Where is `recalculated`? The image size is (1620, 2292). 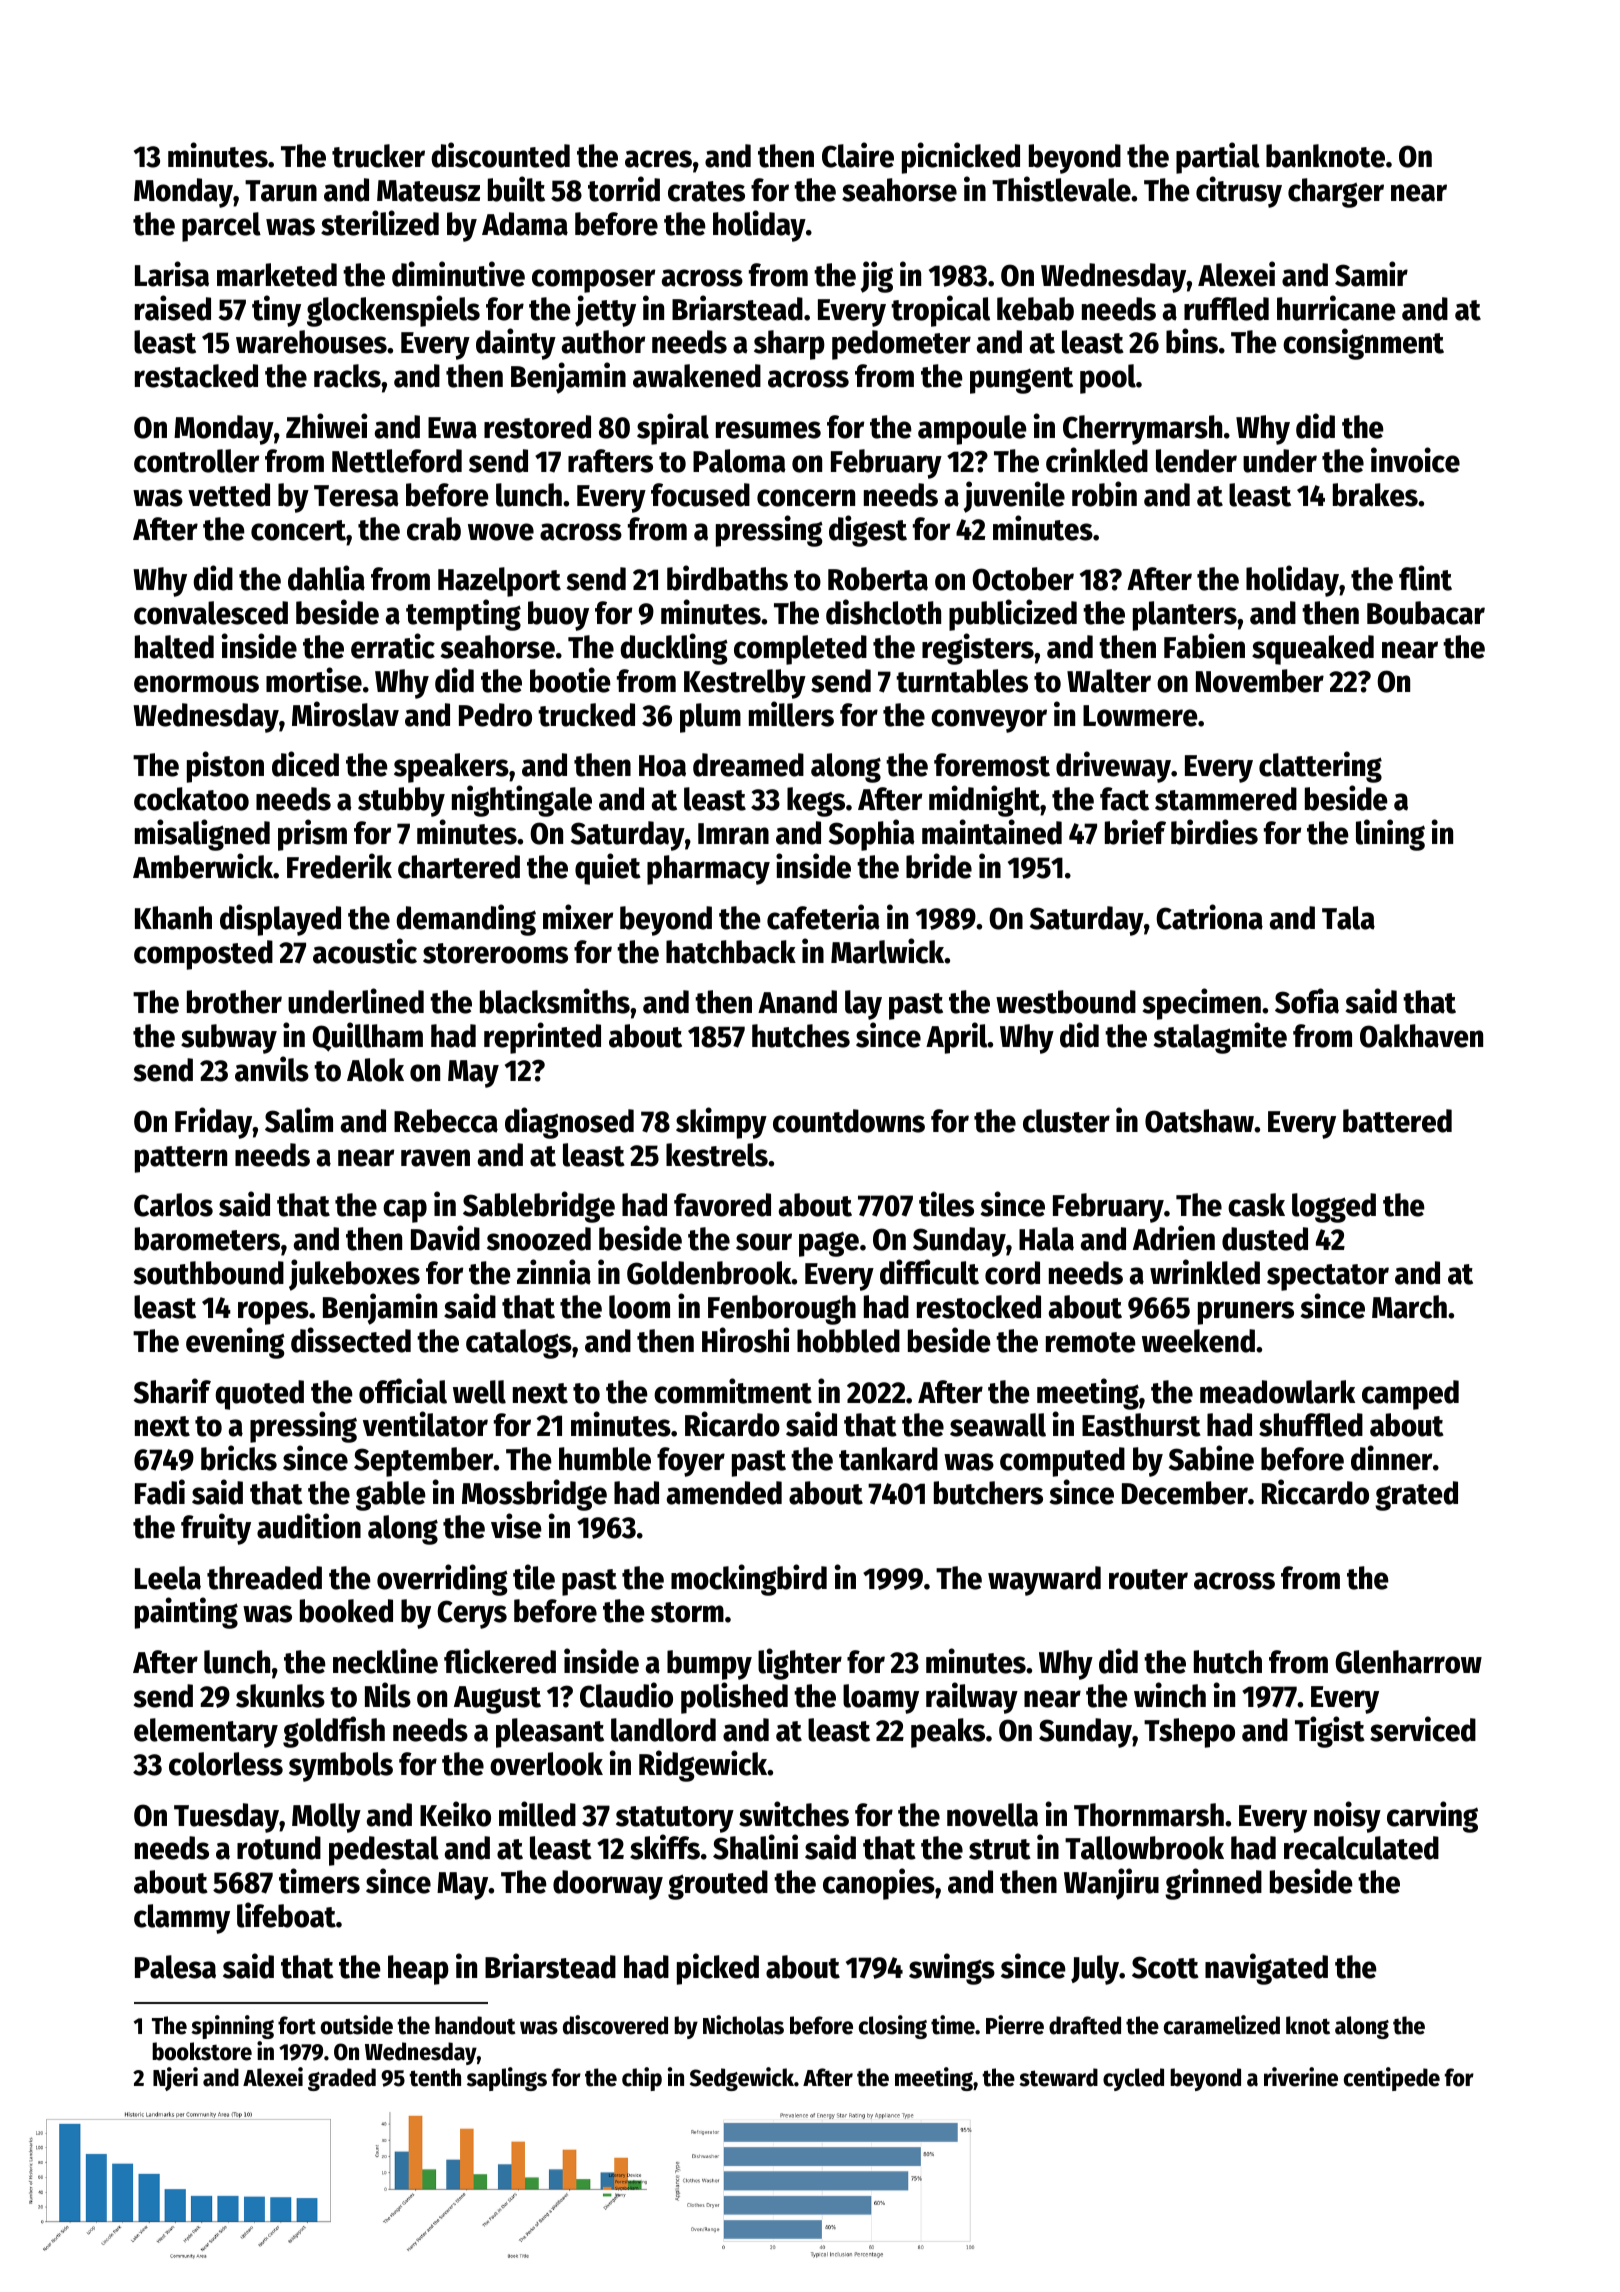 recalculated is located at coordinates (1361, 1848).
